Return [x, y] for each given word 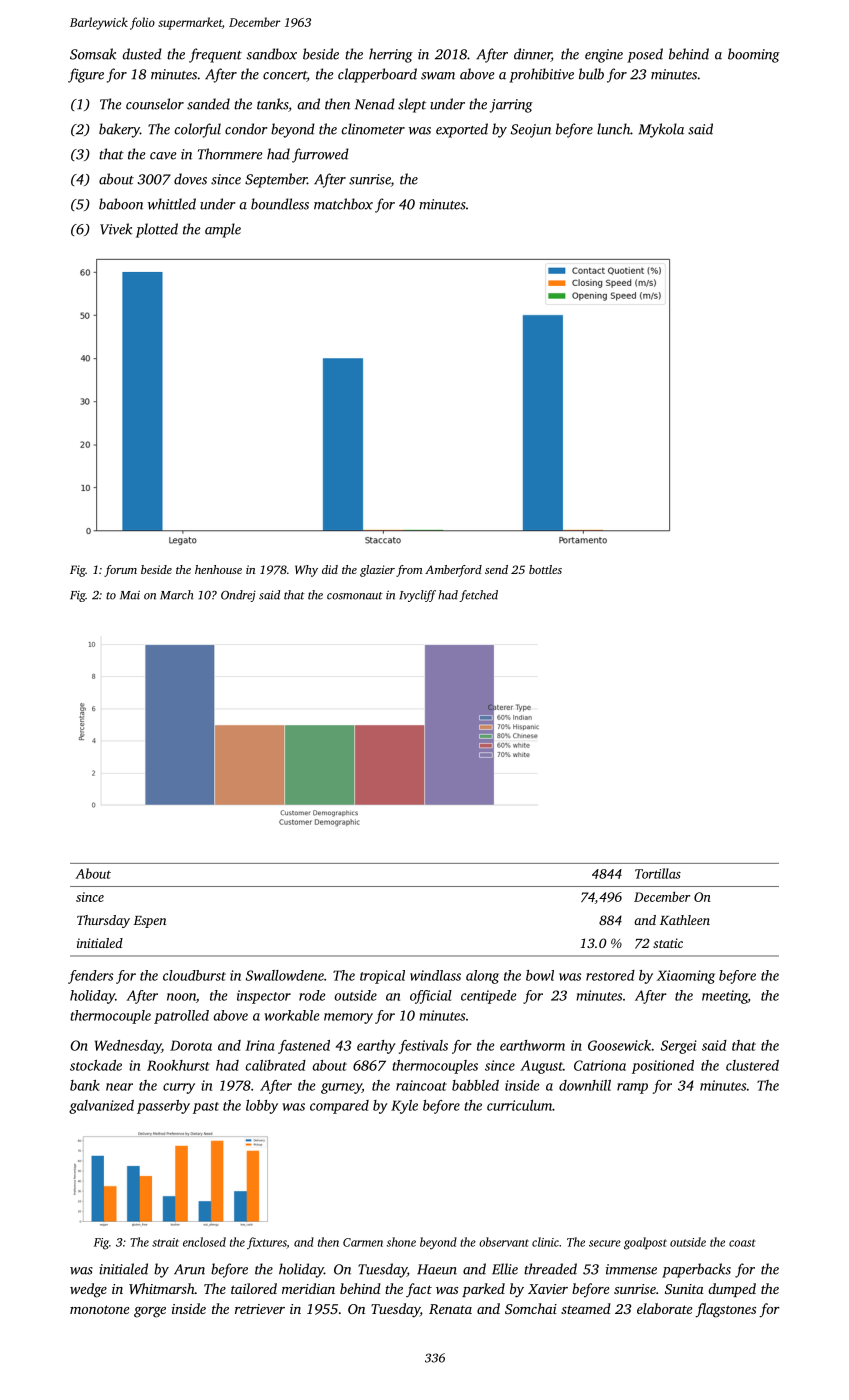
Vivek [116, 229]
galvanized [101, 1107]
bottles [545, 569]
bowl [540, 975]
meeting [725, 997]
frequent [215, 55]
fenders [90, 977]
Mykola [661, 130]
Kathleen [685, 920]
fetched [478, 596]
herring [391, 55]
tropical [382, 977]
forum [120, 571]
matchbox [343, 204]
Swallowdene [285, 975]
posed [645, 55]
